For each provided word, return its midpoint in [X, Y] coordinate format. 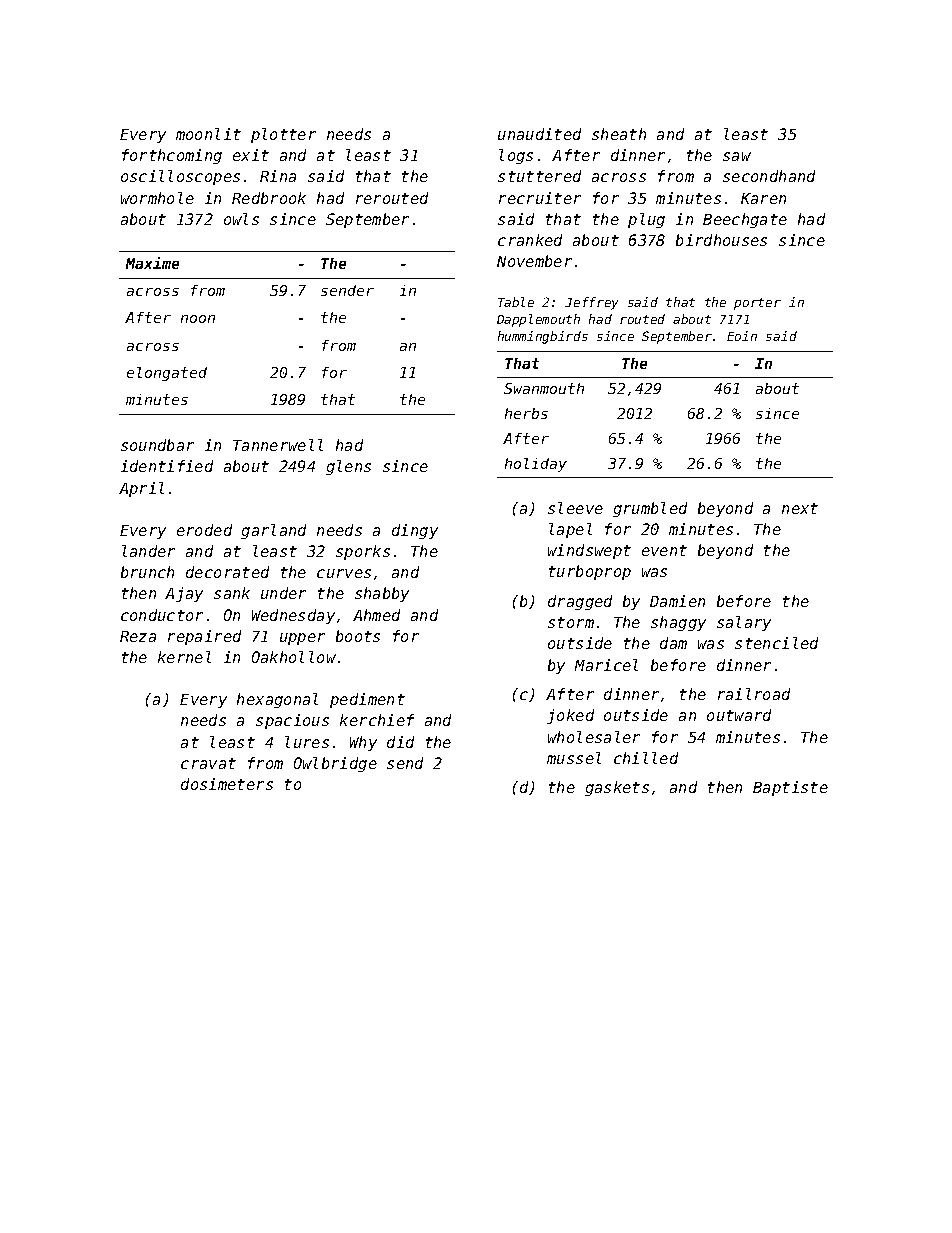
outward [739, 715]
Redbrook [269, 198]
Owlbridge [335, 764]
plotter [283, 135]
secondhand [769, 176]
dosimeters [227, 784]
